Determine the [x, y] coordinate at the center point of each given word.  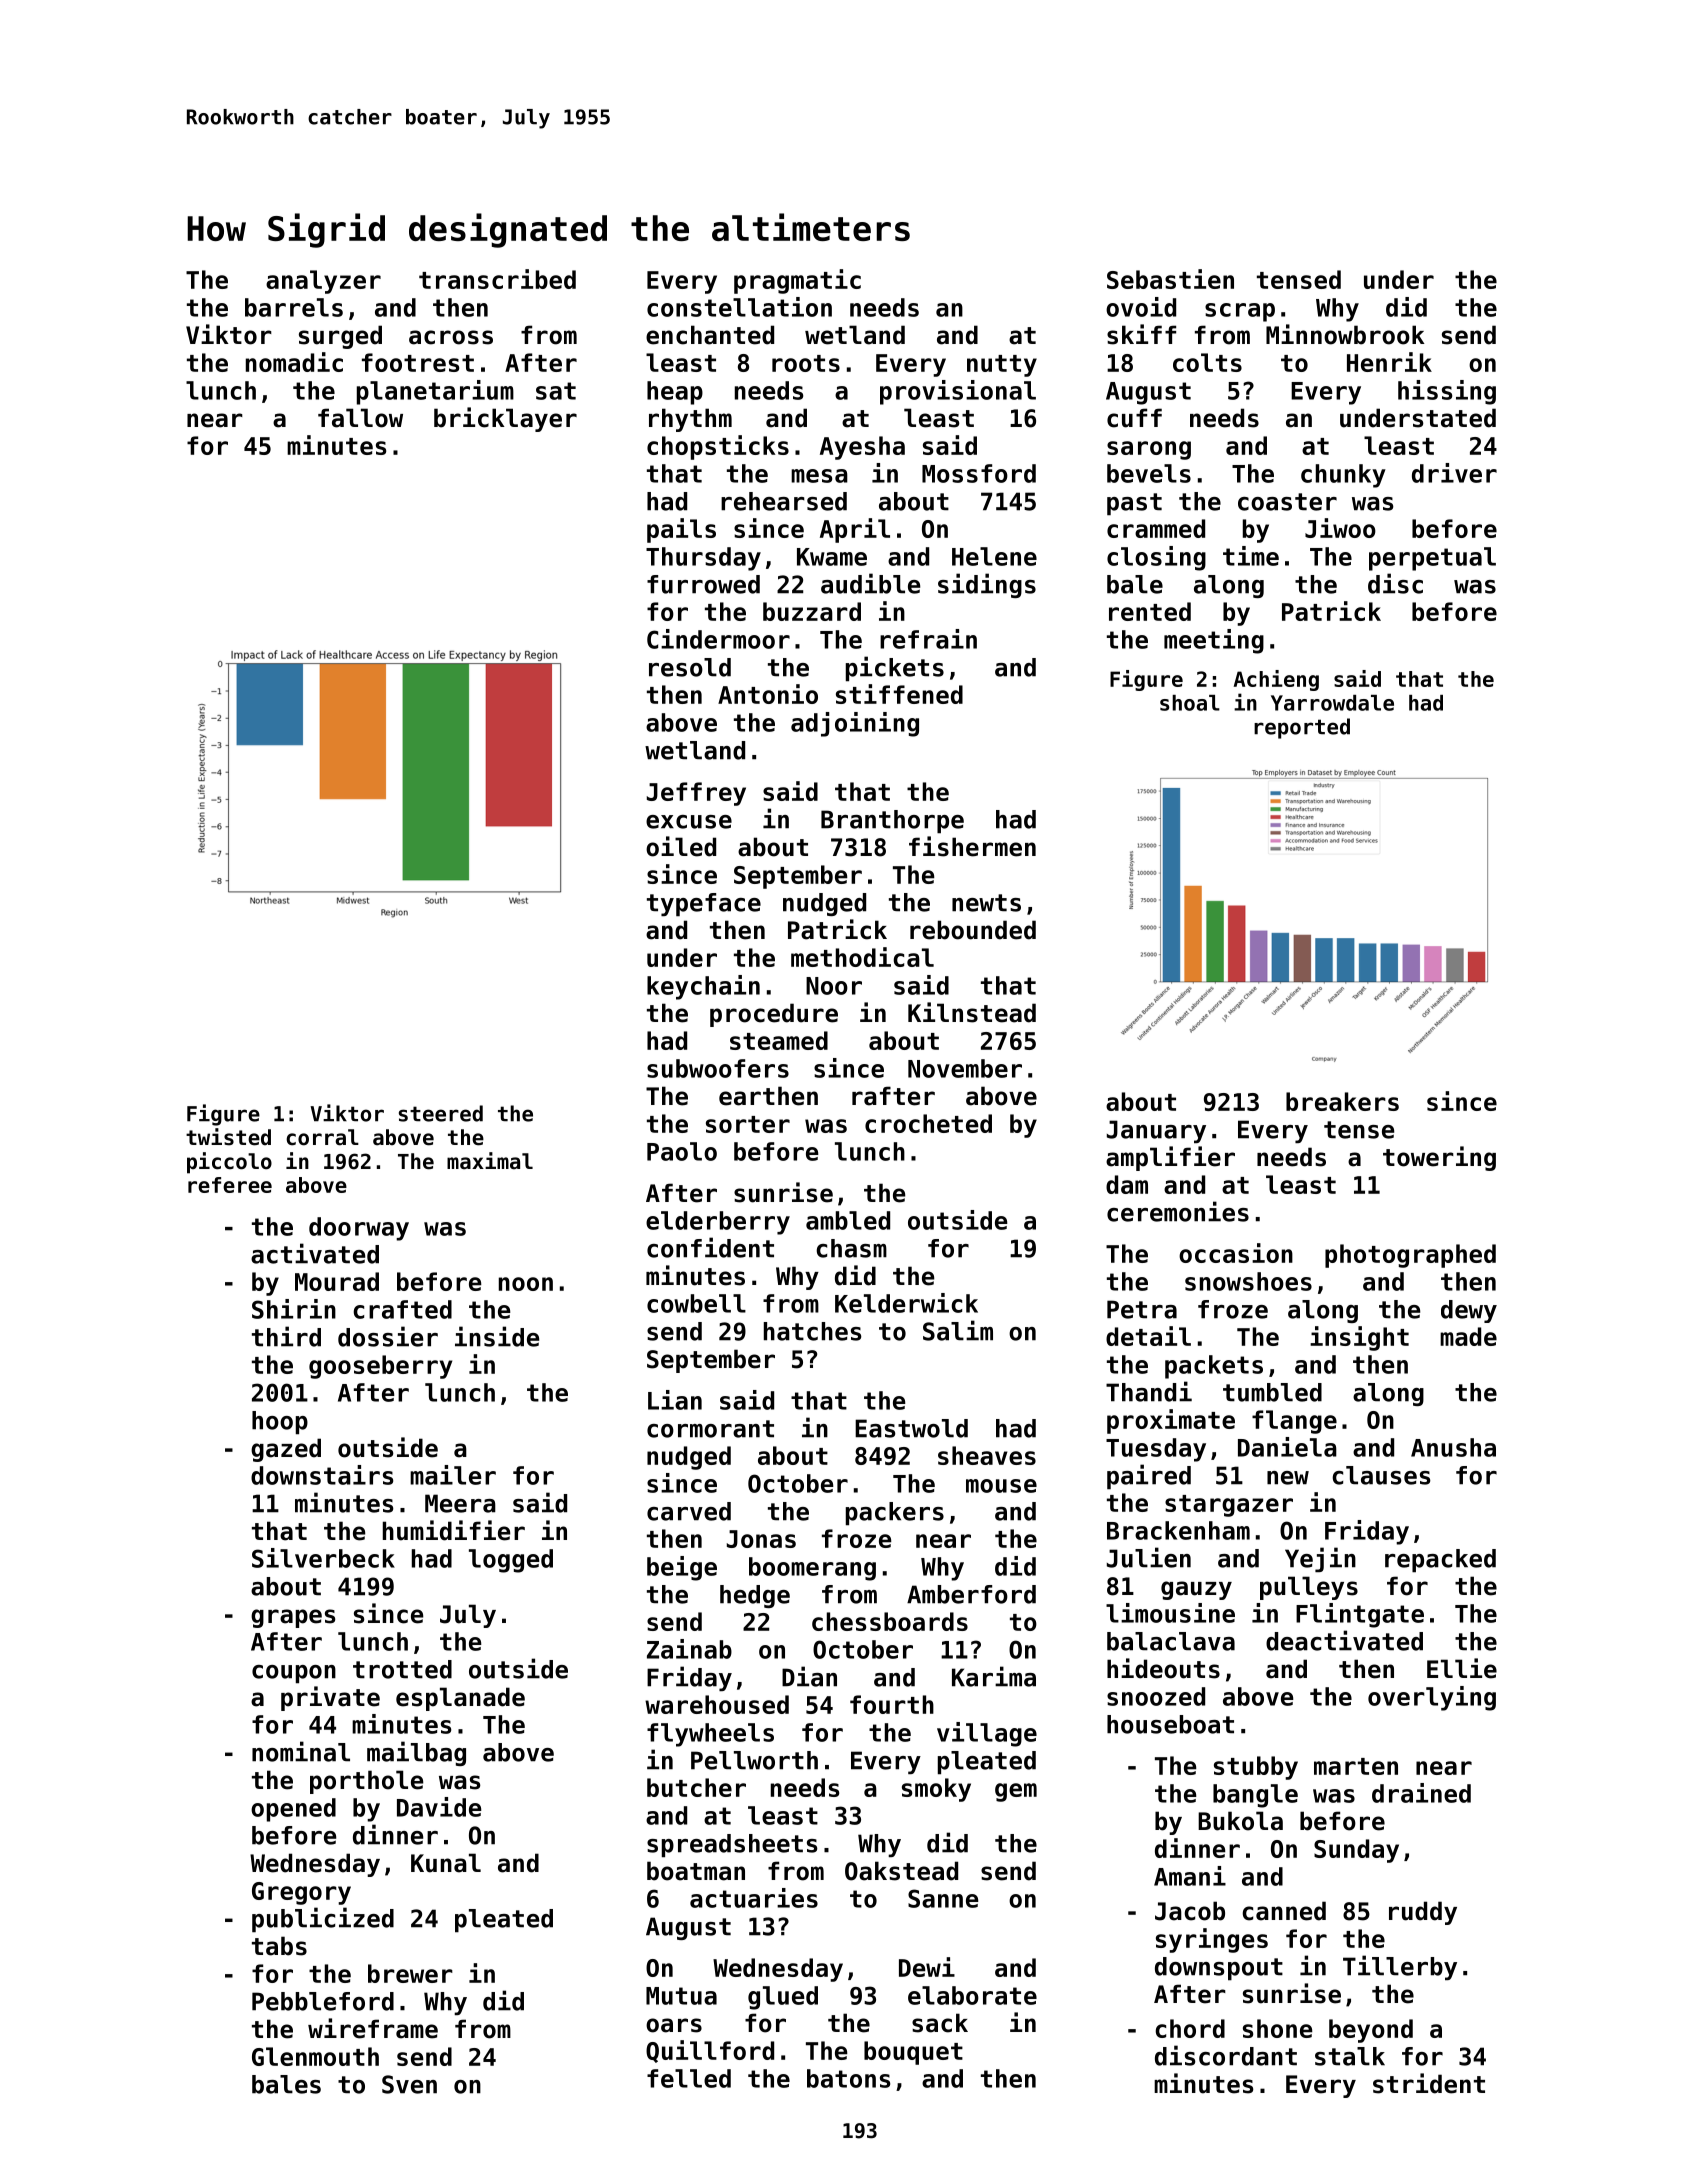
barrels [294, 307]
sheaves [987, 1455]
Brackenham [1178, 1530]
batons [848, 2078]
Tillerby [1400, 1967]
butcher [696, 1787]
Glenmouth [315, 2056]
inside [497, 1336]
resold [690, 667]
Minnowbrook [1345, 334]
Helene [994, 556]
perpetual [1432, 559]
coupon [294, 1674]
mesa [819, 476]
